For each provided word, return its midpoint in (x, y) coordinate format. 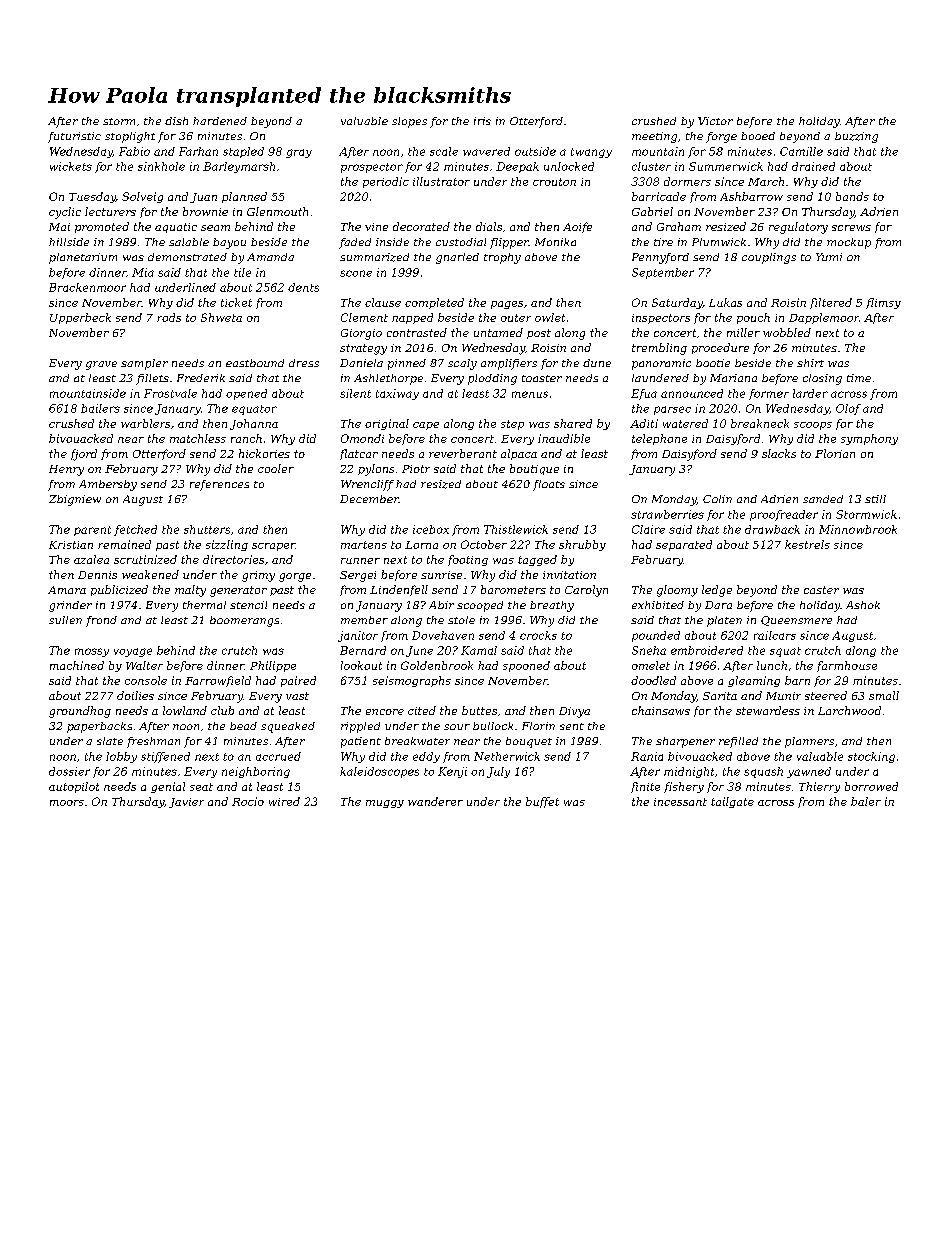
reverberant (463, 453)
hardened (220, 121)
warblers (145, 423)
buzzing (856, 137)
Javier (186, 803)
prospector (372, 168)
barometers (513, 589)
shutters (207, 529)
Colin (717, 499)
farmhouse (847, 666)
